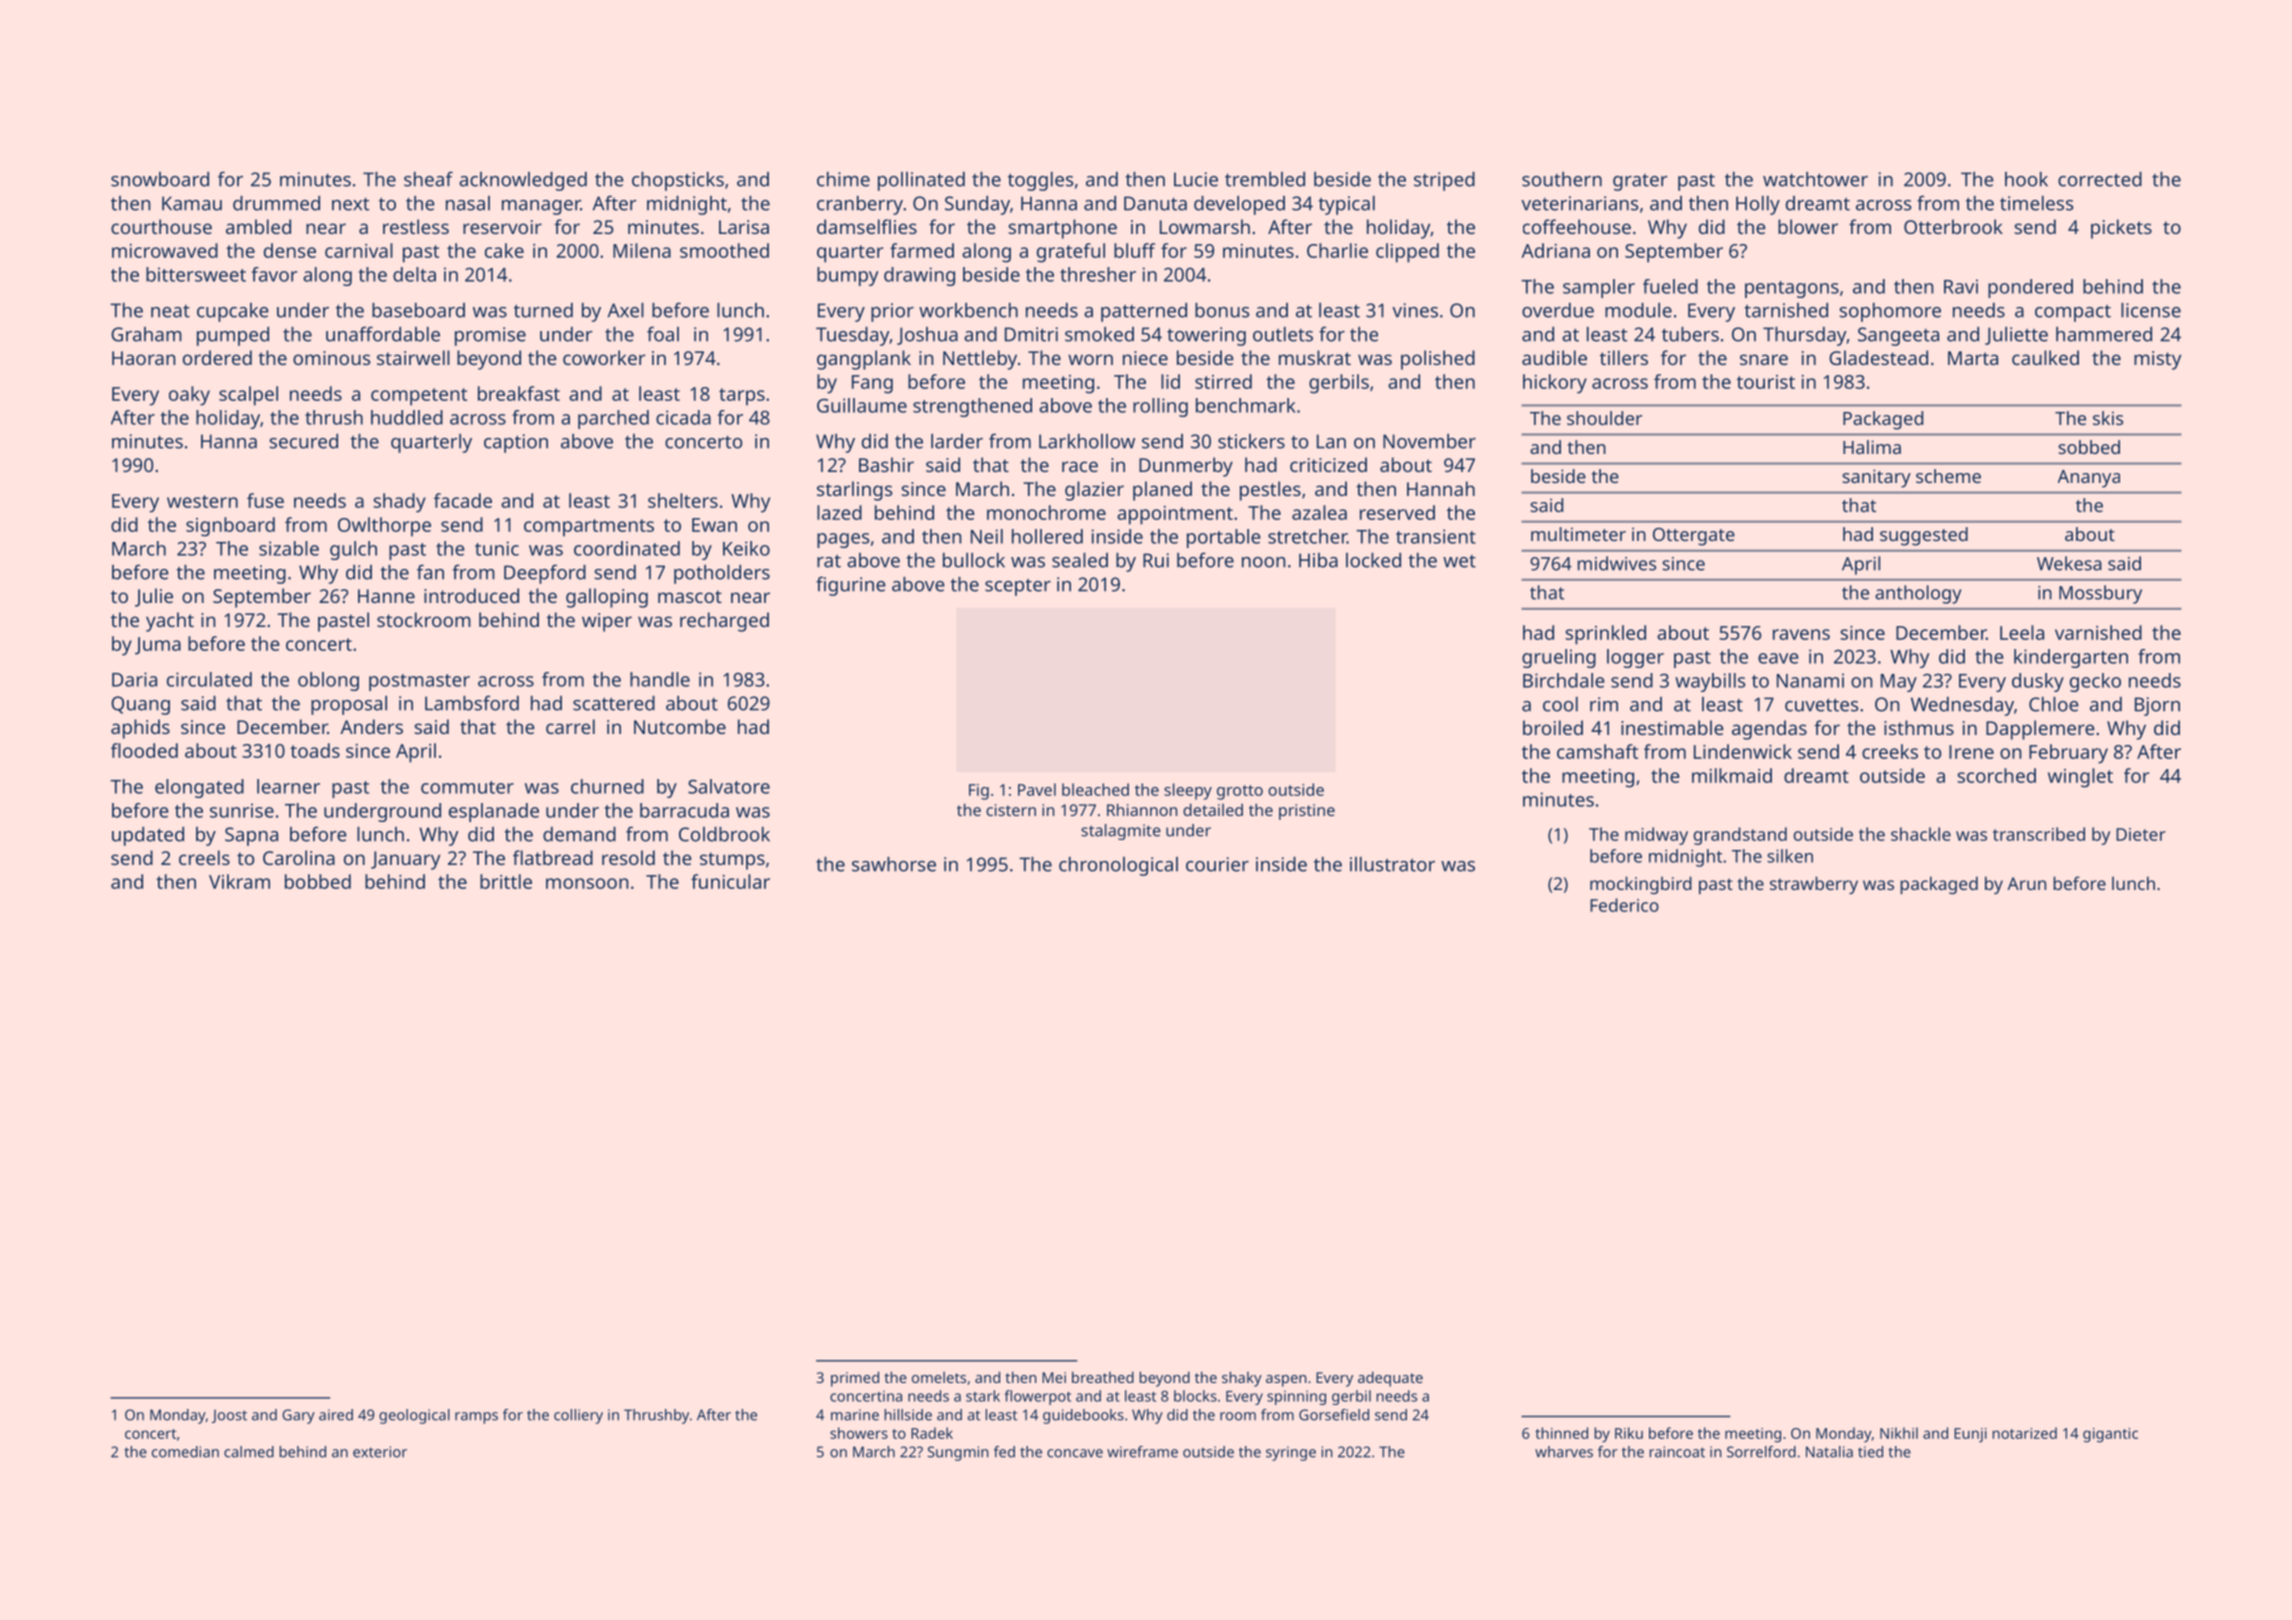 The width and height of the document is (2292, 1620). I want to click on brittle, so click(506, 881).
